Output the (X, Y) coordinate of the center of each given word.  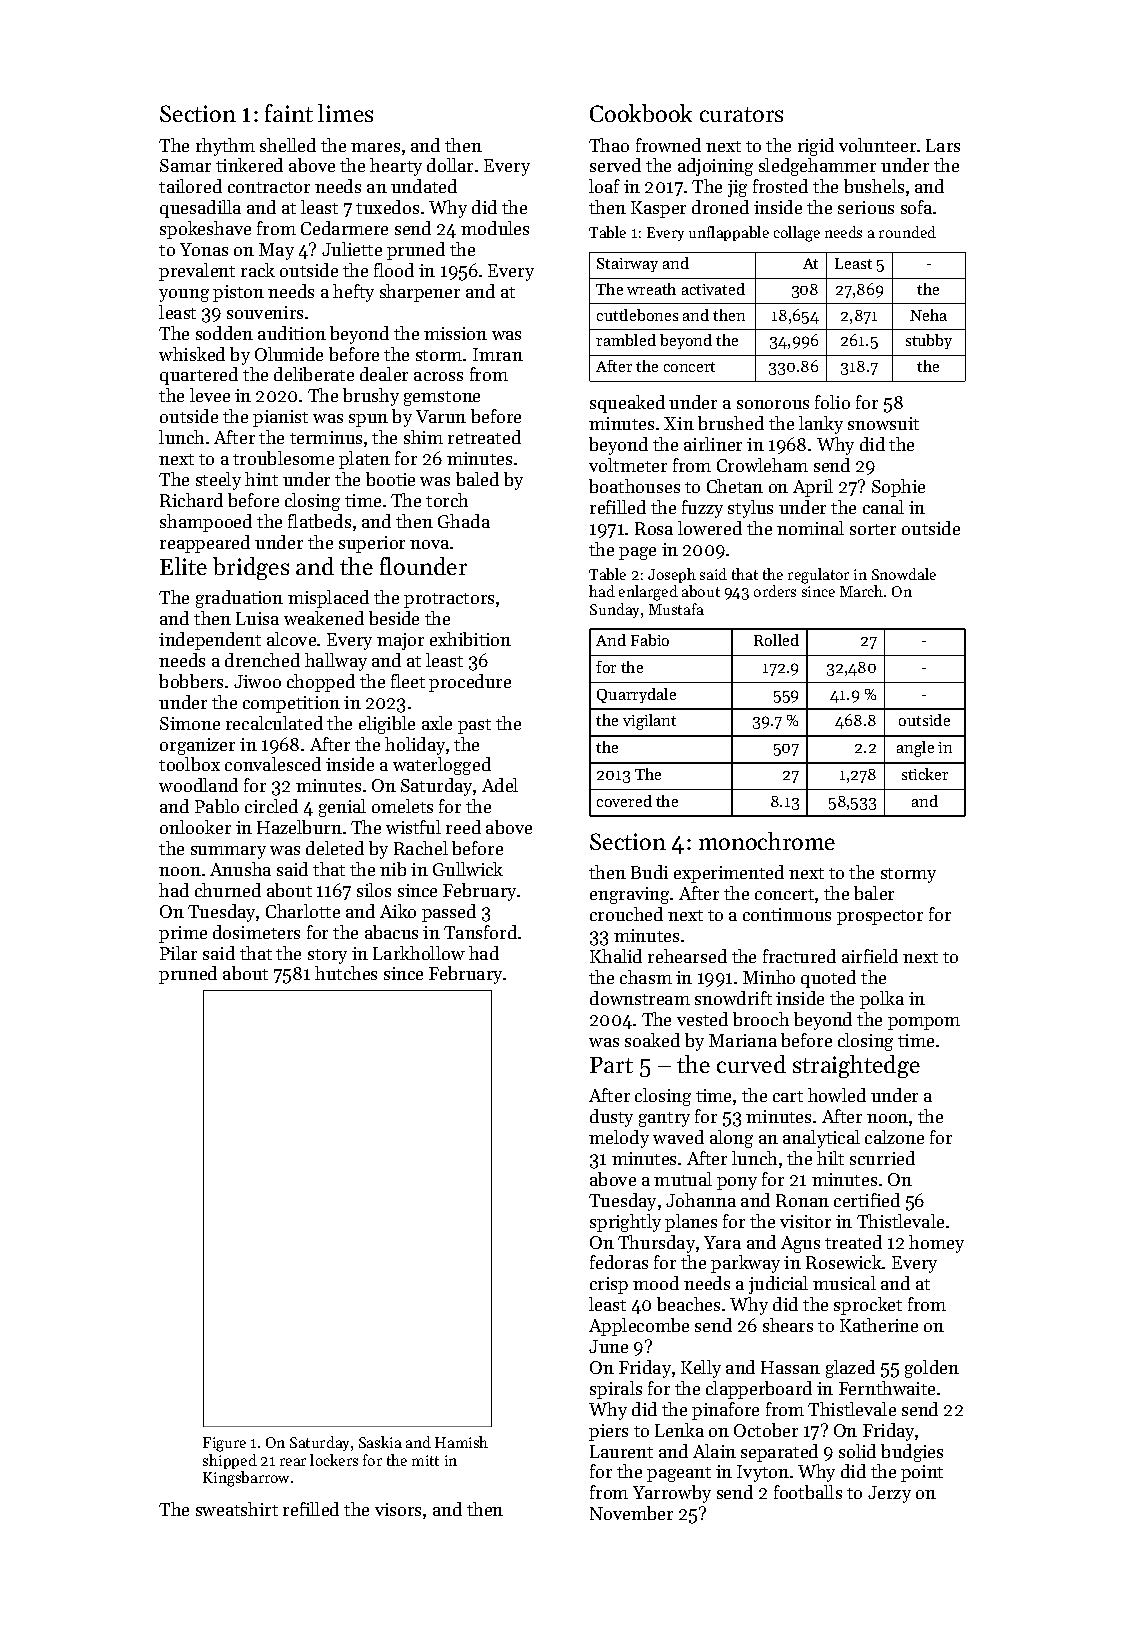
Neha (928, 315)
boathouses (634, 486)
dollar (450, 165)
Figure (224, 1444)
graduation (239, 599)
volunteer (877, 145)
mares (375, 147)
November (631, 1513)
